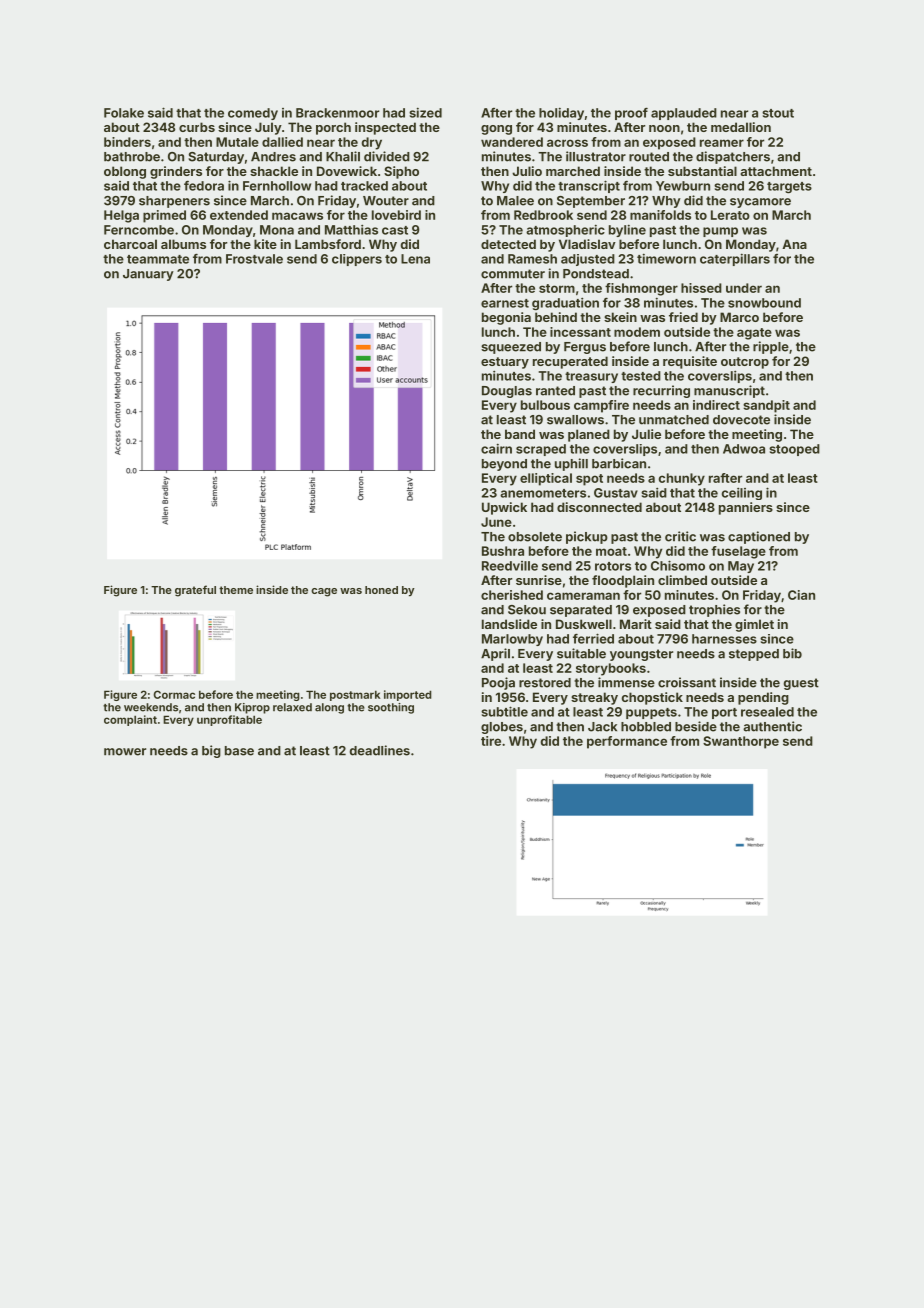  What do you see at coordinates (733, 157) in the document?
I see `dispatchers` at bounding box center [733, 157].
